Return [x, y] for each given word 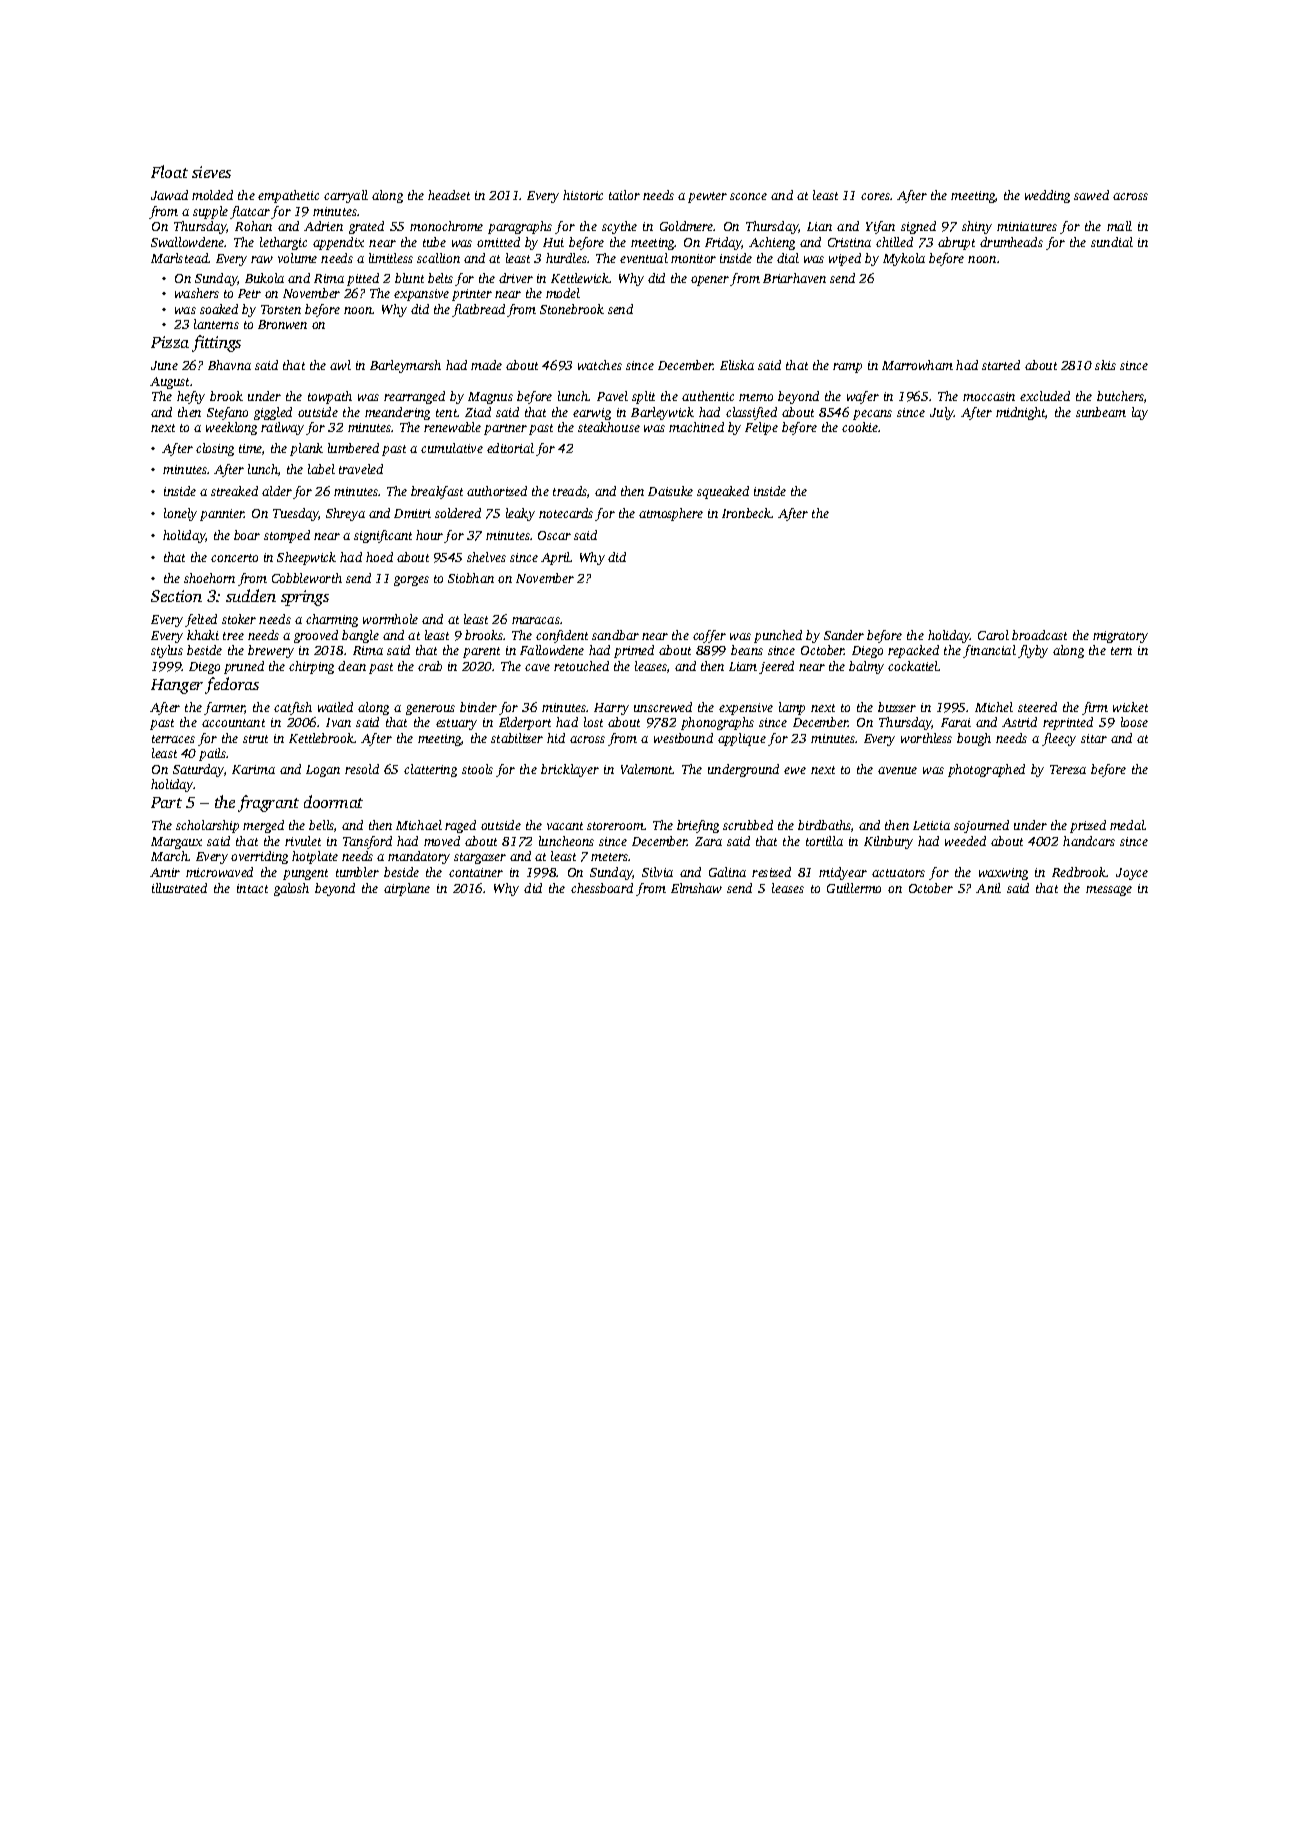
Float [169, 171]
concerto [234, 558]
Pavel [612, 396]
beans [747, 650]
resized [771, 872]
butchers [1120, 396]
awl [340, 365]
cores [875, 196]
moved [442, 841]
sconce [748, 196]
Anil [988, 888]
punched [778, 636]
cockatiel [913, 666]
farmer [224, 708]
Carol [993, 635]
